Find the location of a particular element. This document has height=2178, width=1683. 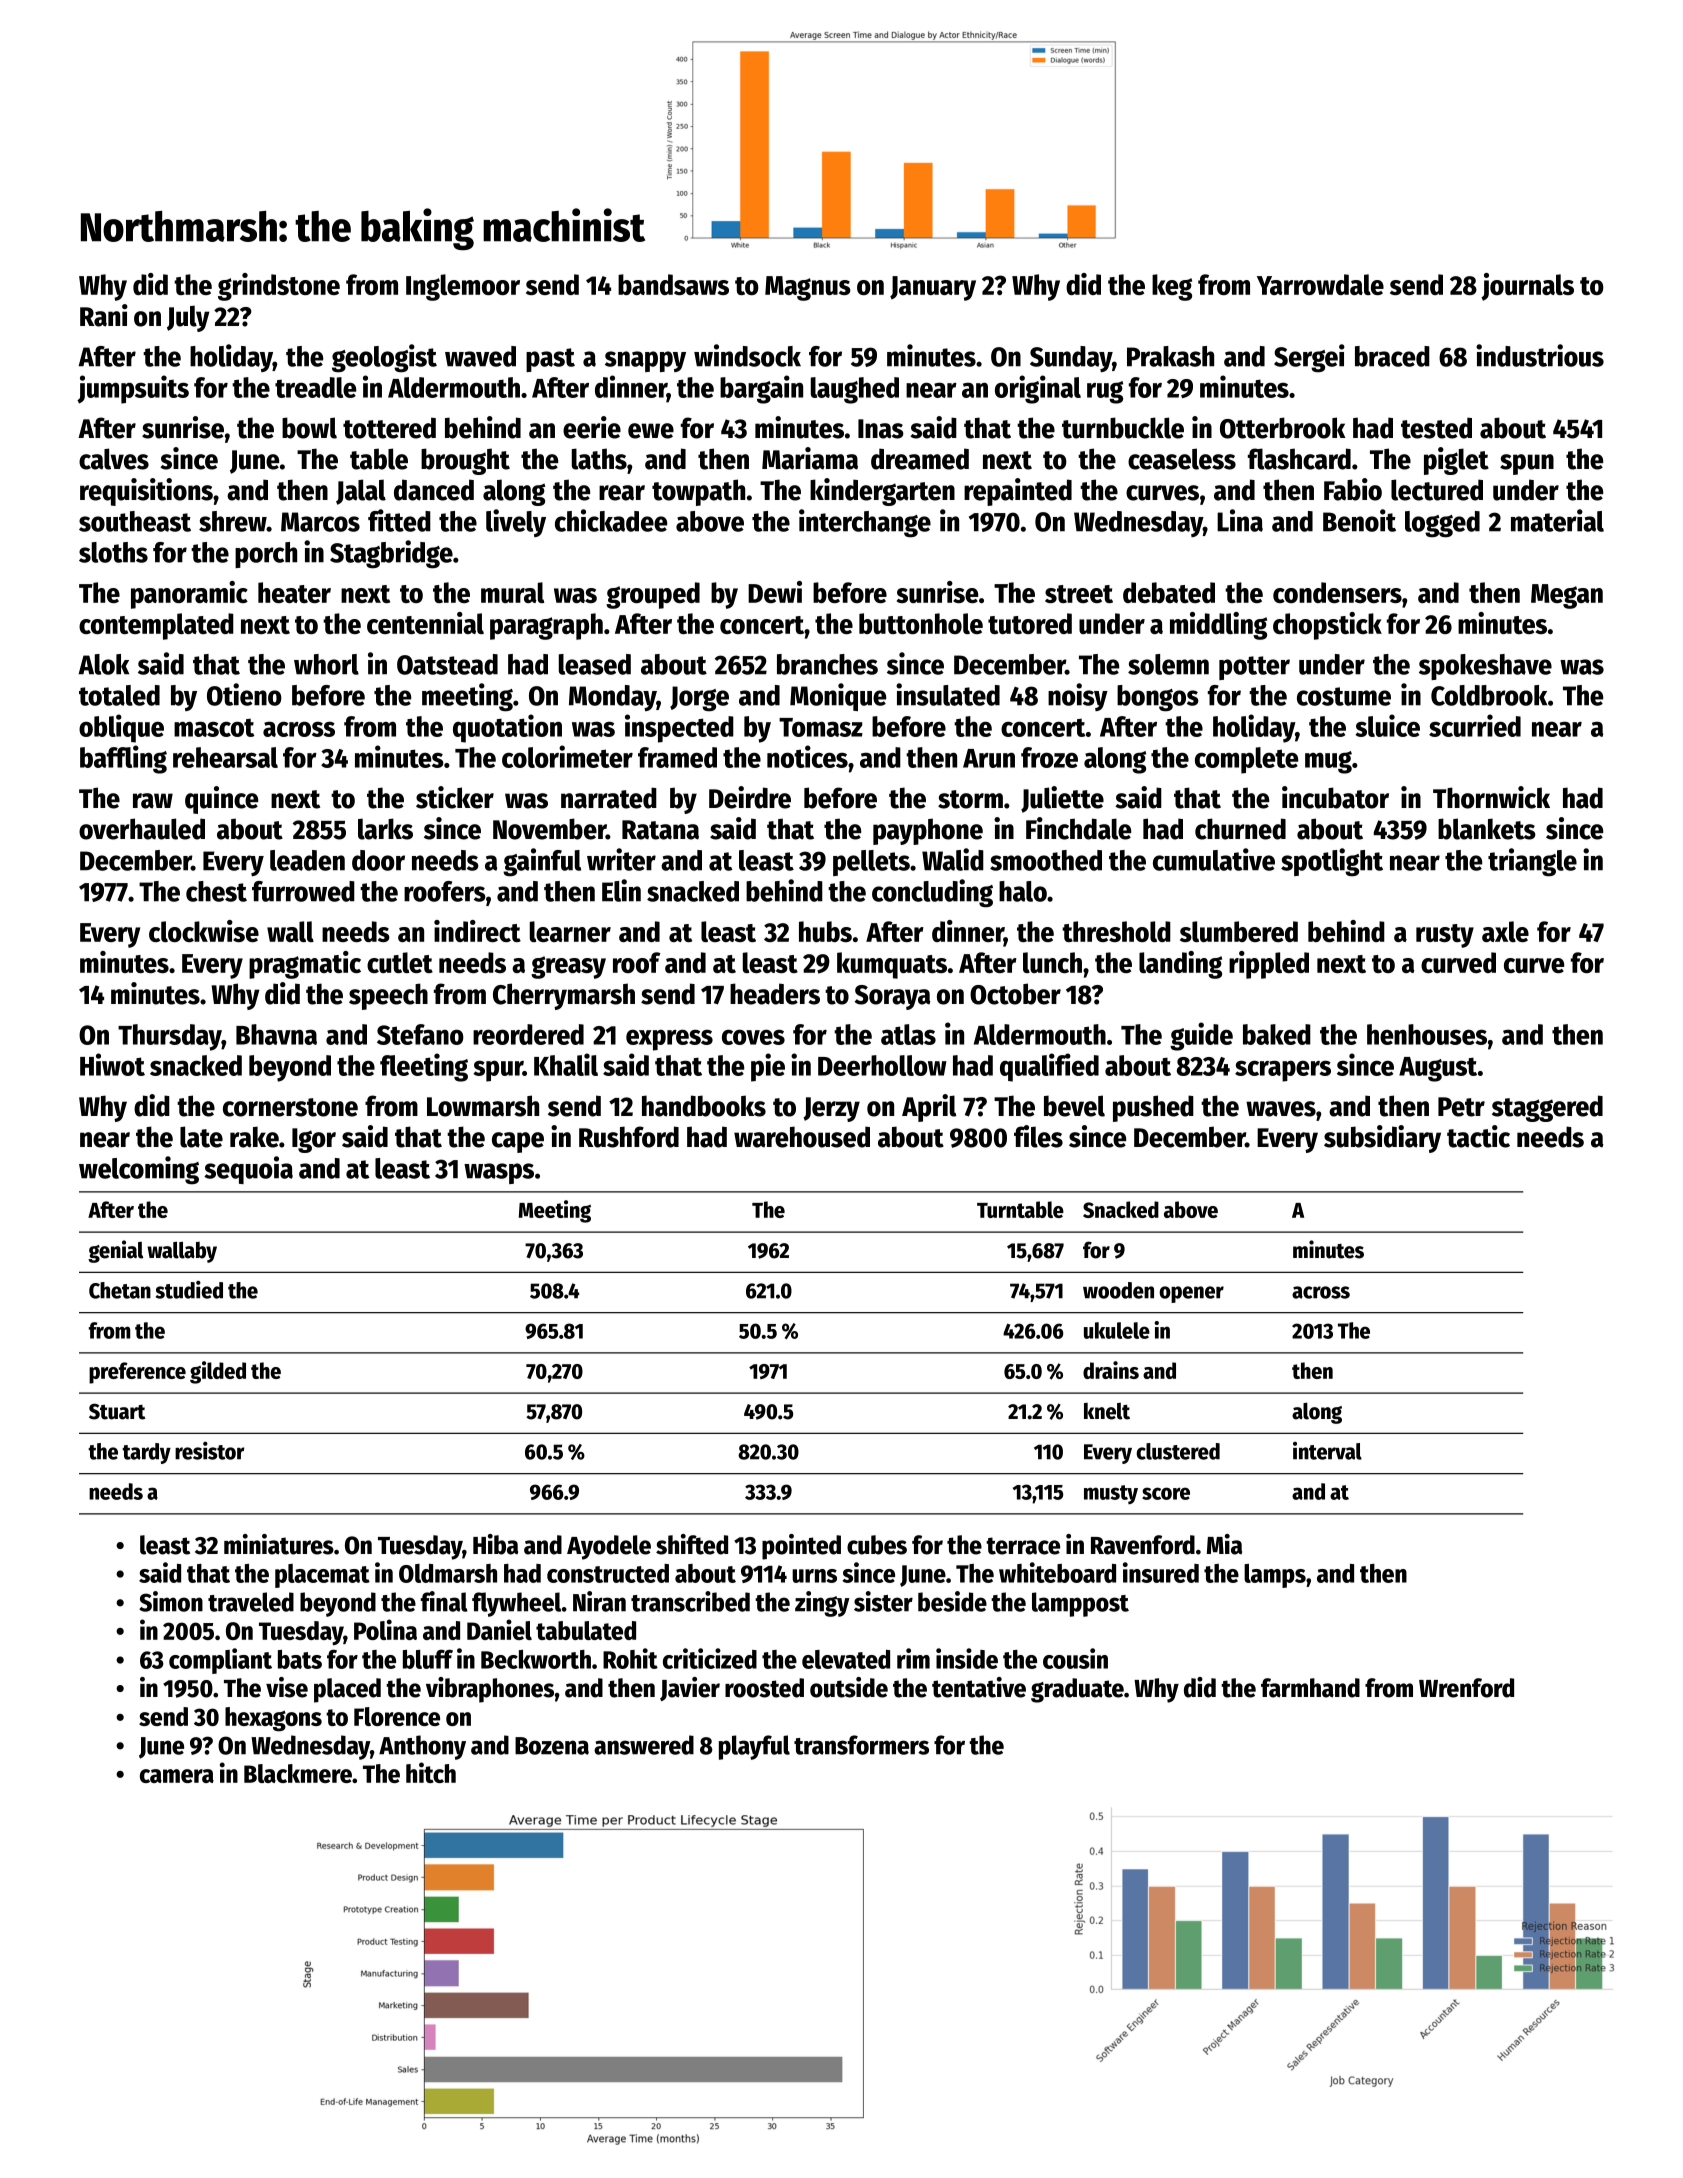

warehoused is located at coordinates (802, 1137).
